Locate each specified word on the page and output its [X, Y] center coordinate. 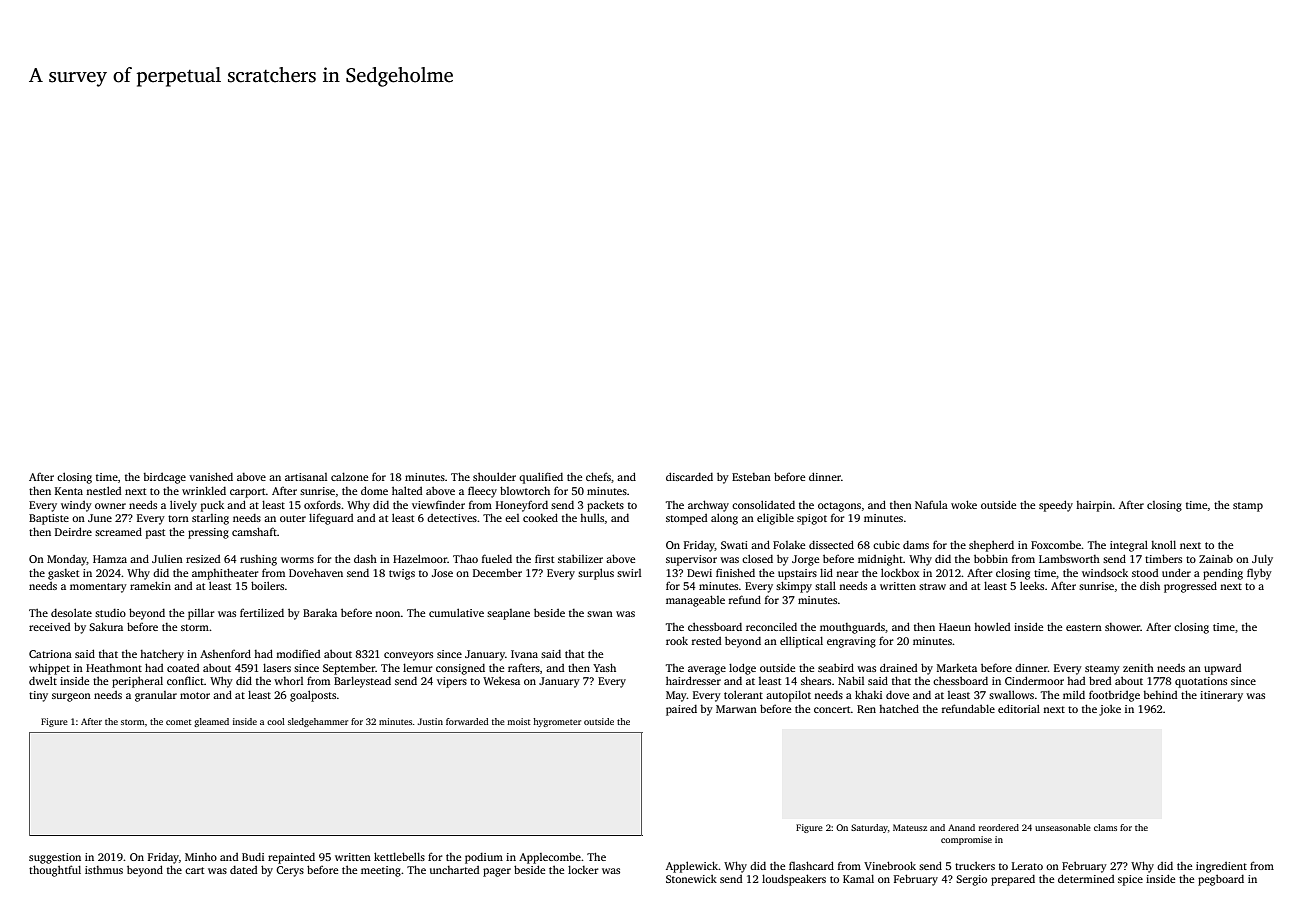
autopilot [788, 696]
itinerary [1221, 696]
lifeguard [331, 519]
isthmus [104, 870]
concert [832, 709]
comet [178, 722]
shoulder [494, 476]
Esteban [751, 477]
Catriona [50, 654]
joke [1110, 710]
